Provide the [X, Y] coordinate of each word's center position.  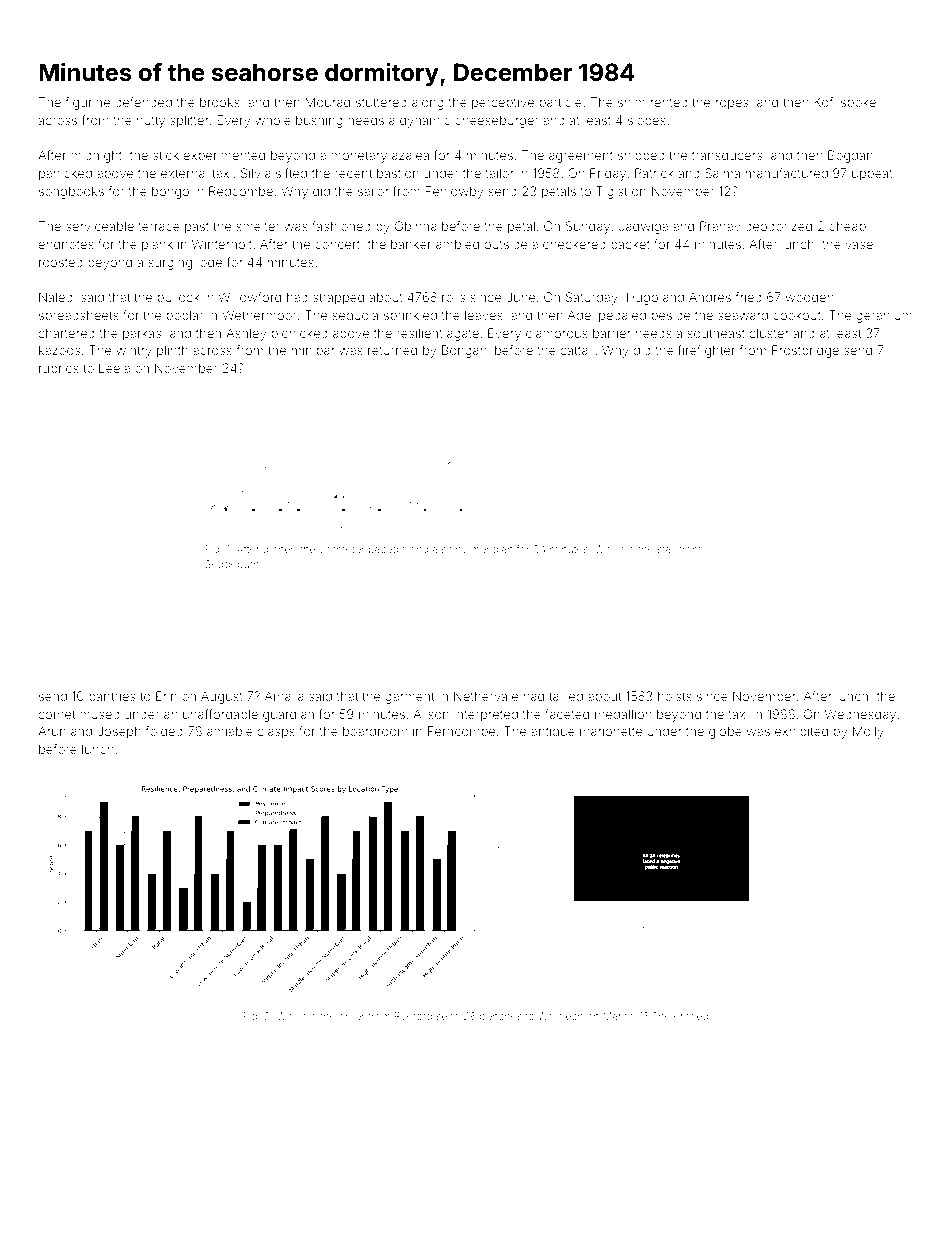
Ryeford [413, 1017]
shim [631, 102]
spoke [858, 103]
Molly [868, 732]
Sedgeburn [232, 565]
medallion [623, 714]
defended [143, 102]
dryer [352, 1017]
